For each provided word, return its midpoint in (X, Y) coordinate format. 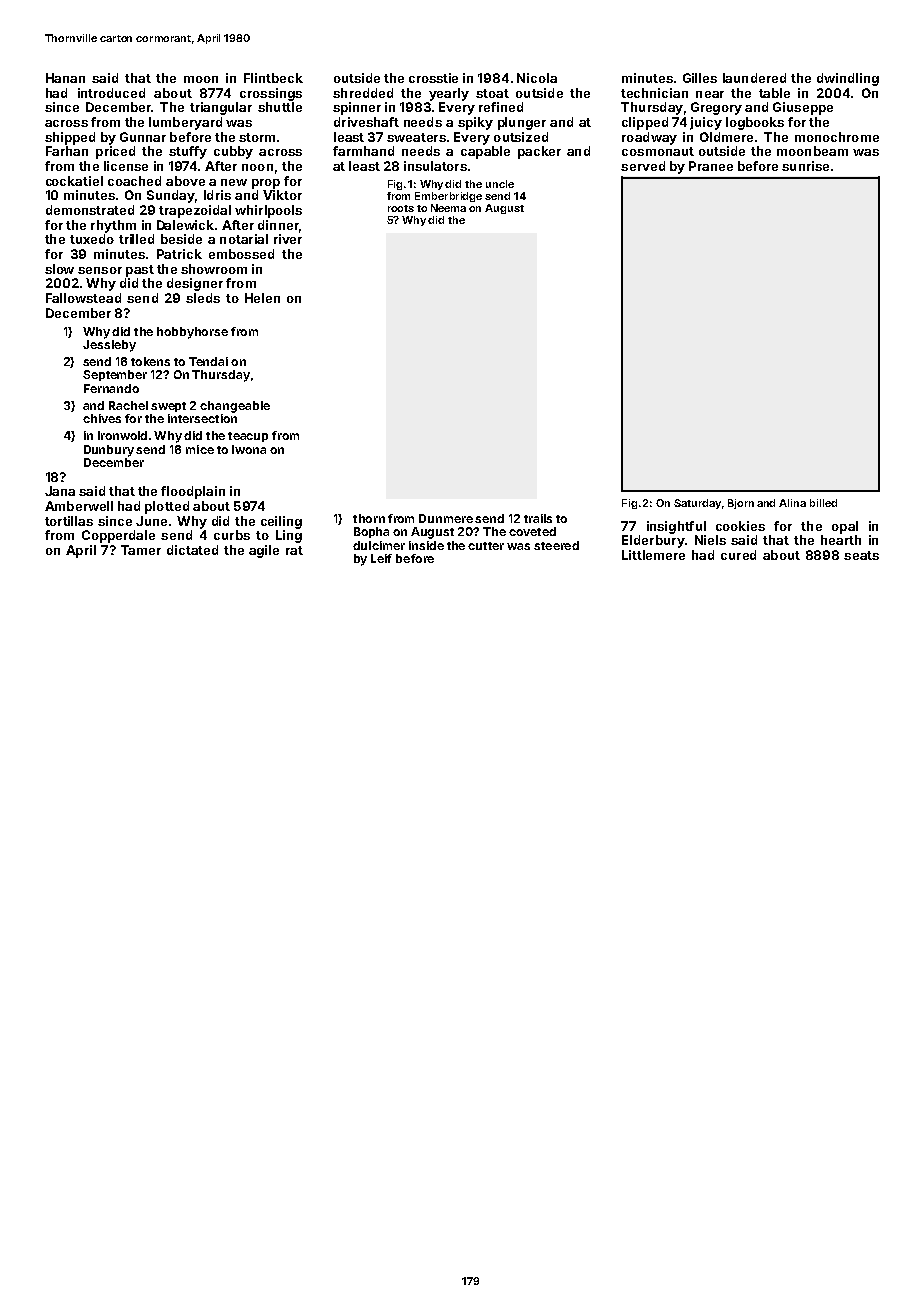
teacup (248, 437)
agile (264, 551)
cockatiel (74, 181)
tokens (150, 361)
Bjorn (741, 504)
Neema (448, 208)
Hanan (65, 78)
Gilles (700, 78)
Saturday (697, 504)
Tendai (208, 361)
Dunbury (109, 451)
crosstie (433, 78)
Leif (381, 558)
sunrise (805, 166)
